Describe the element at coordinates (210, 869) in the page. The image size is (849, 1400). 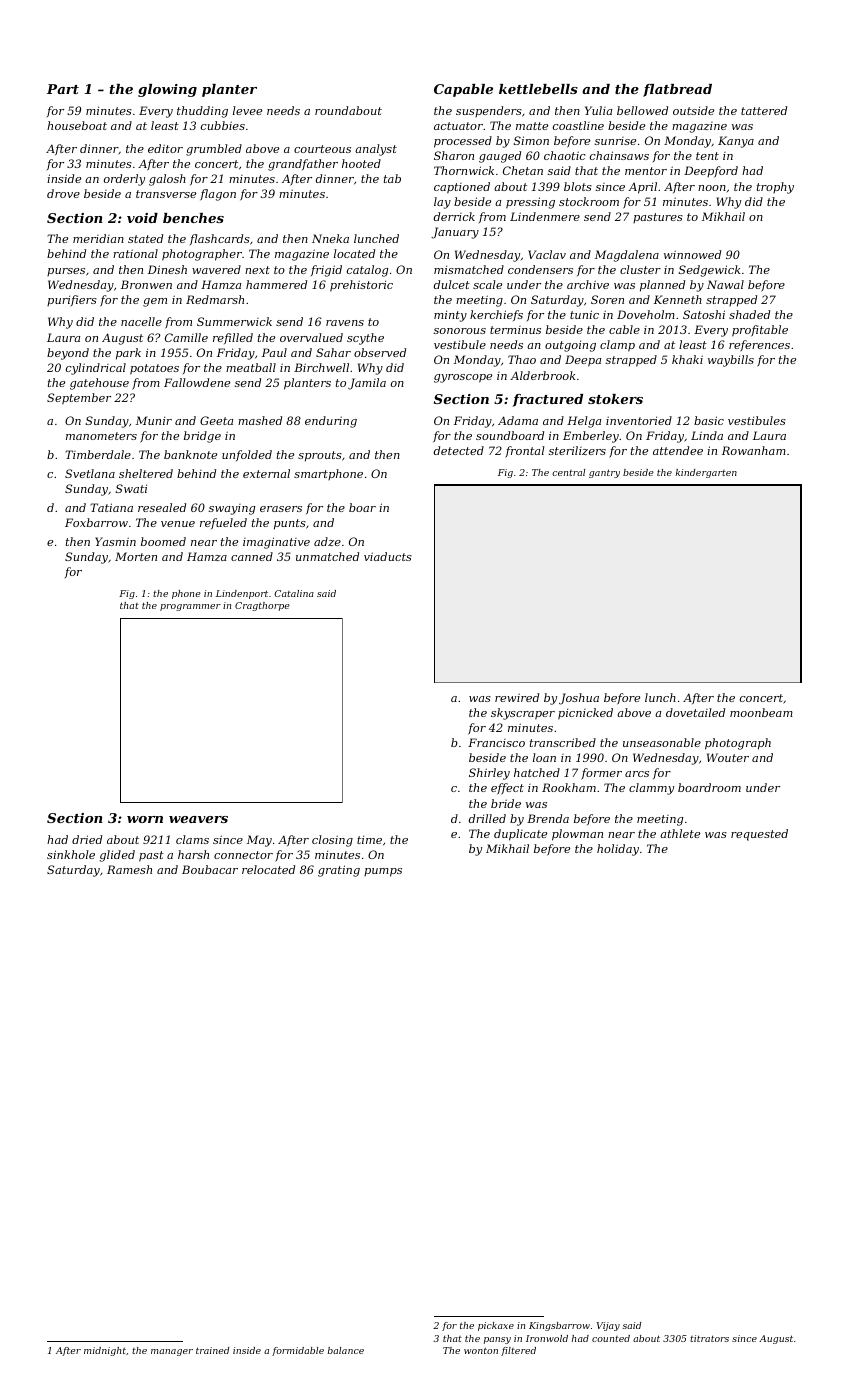
I see `Boubacar` at that location.
